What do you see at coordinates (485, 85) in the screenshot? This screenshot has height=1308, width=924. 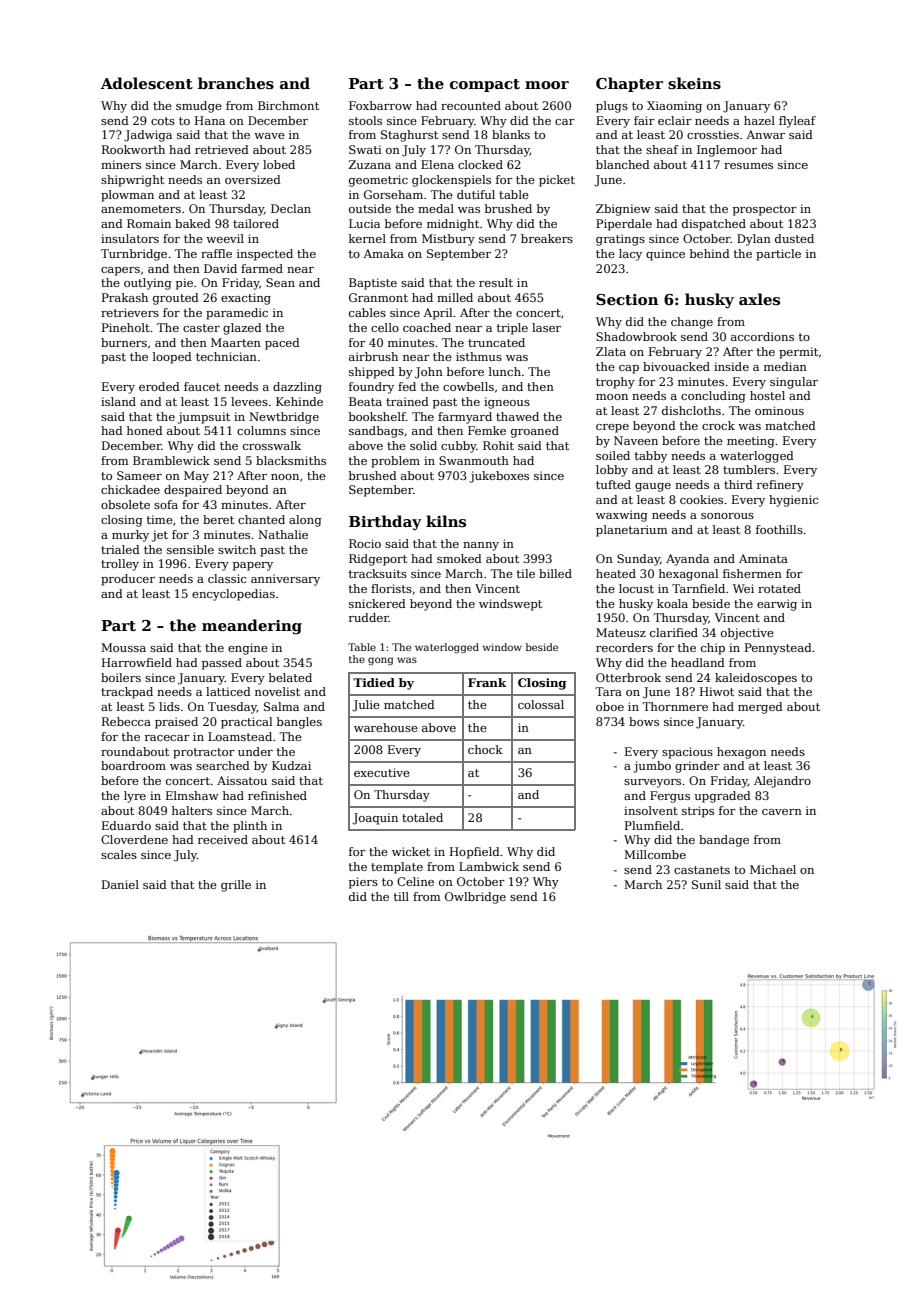 I see `compact` at bounding box center [485, 85].
